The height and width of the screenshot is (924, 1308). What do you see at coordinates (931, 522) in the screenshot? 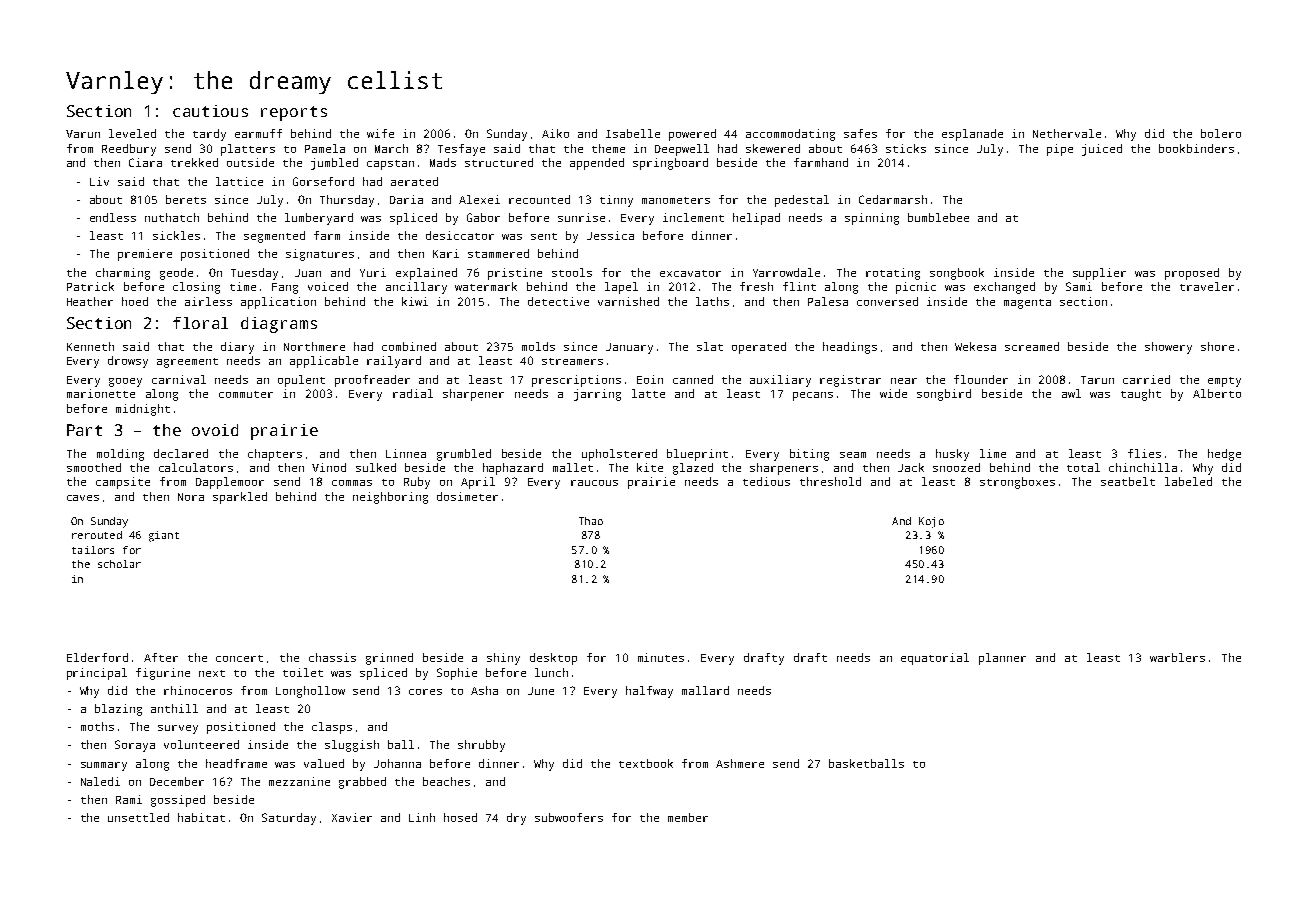
I see `Kojo` at bounding box center [931, 522].
